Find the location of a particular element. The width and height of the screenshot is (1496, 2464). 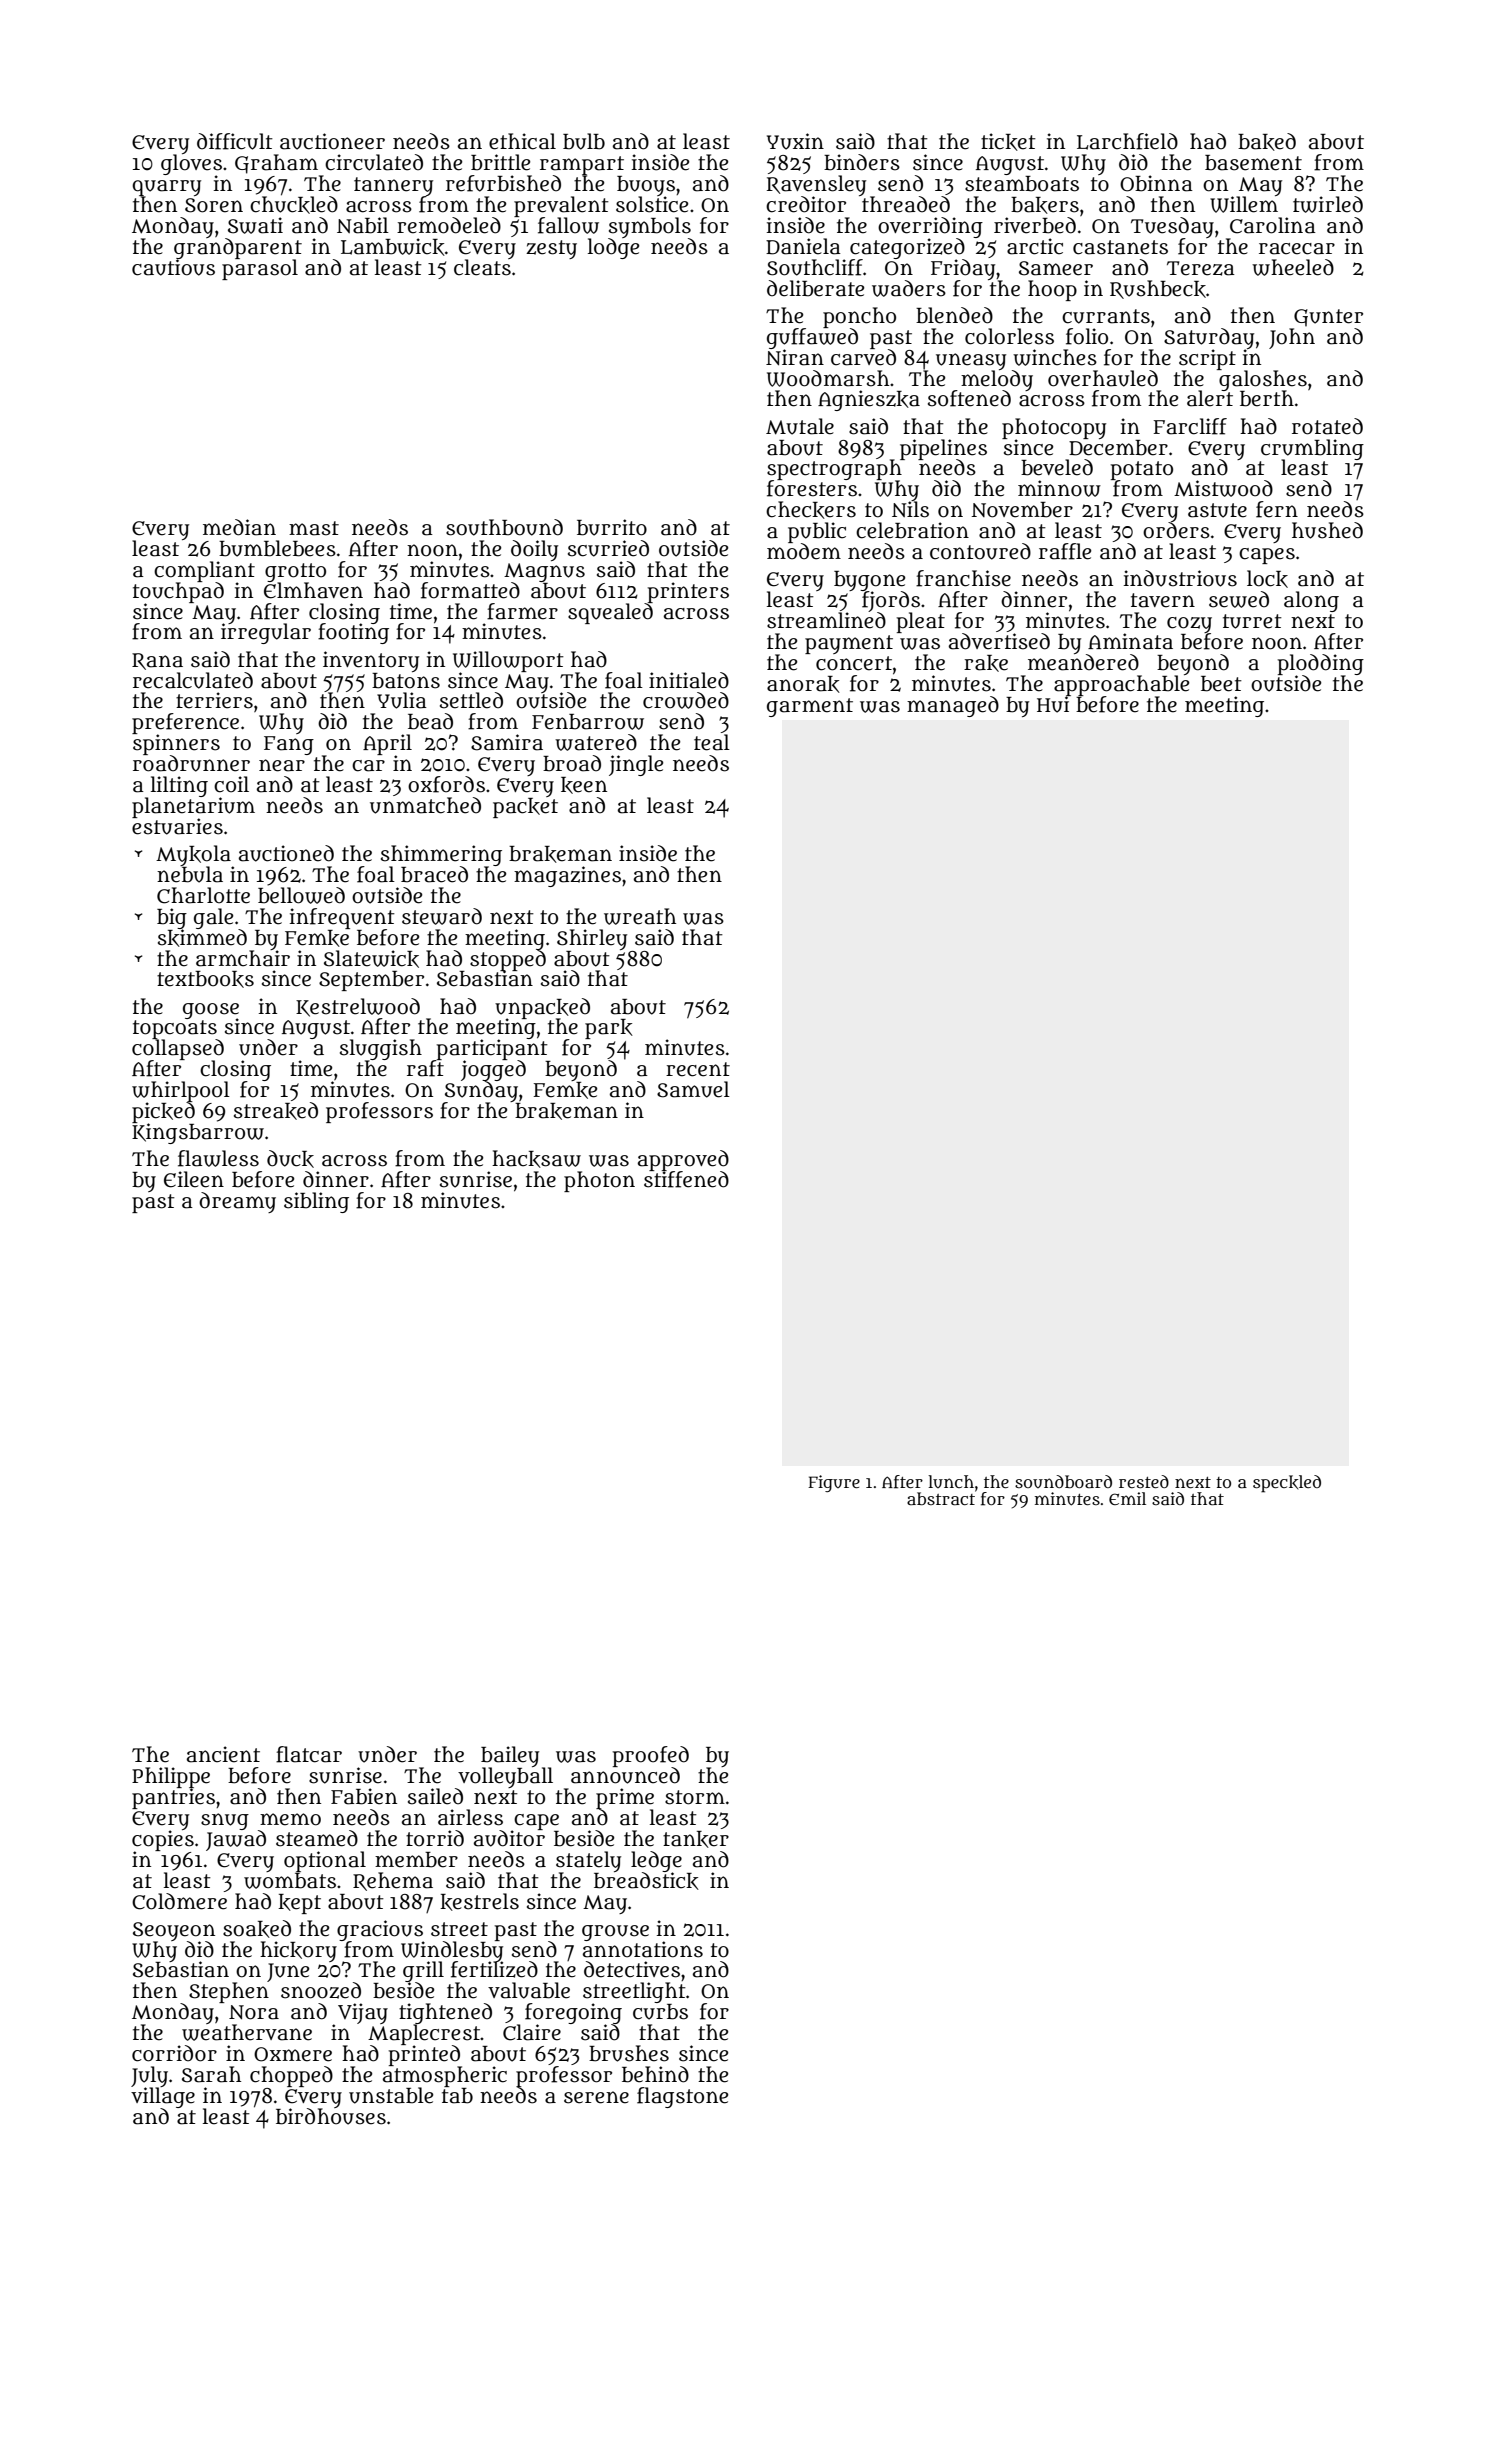

Emil is located at coordinates (1127, 1498).
